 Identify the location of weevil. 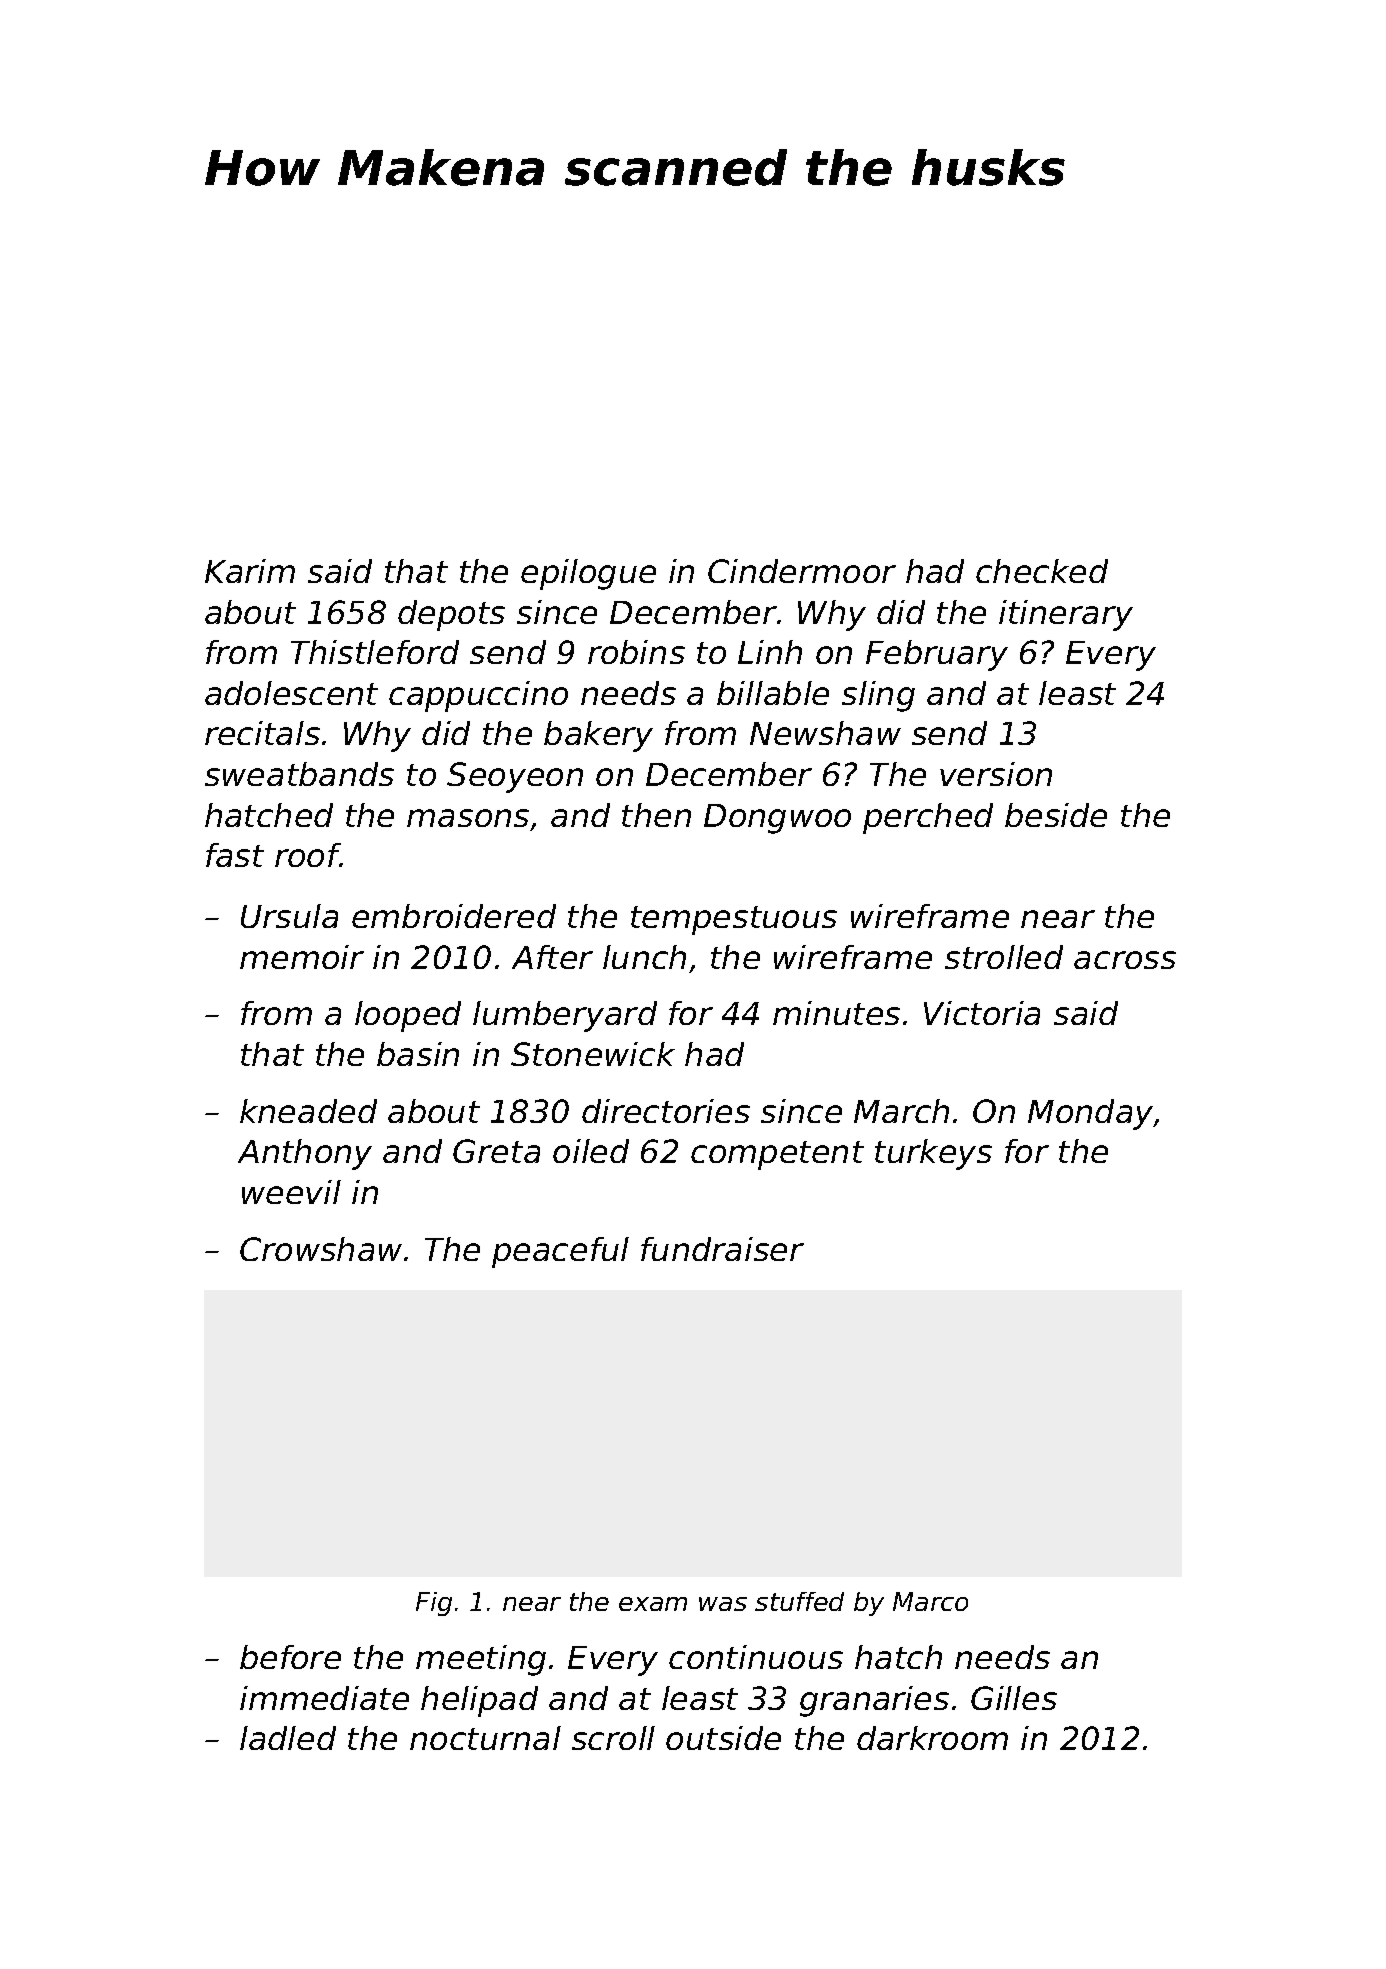
(291, 1192).
